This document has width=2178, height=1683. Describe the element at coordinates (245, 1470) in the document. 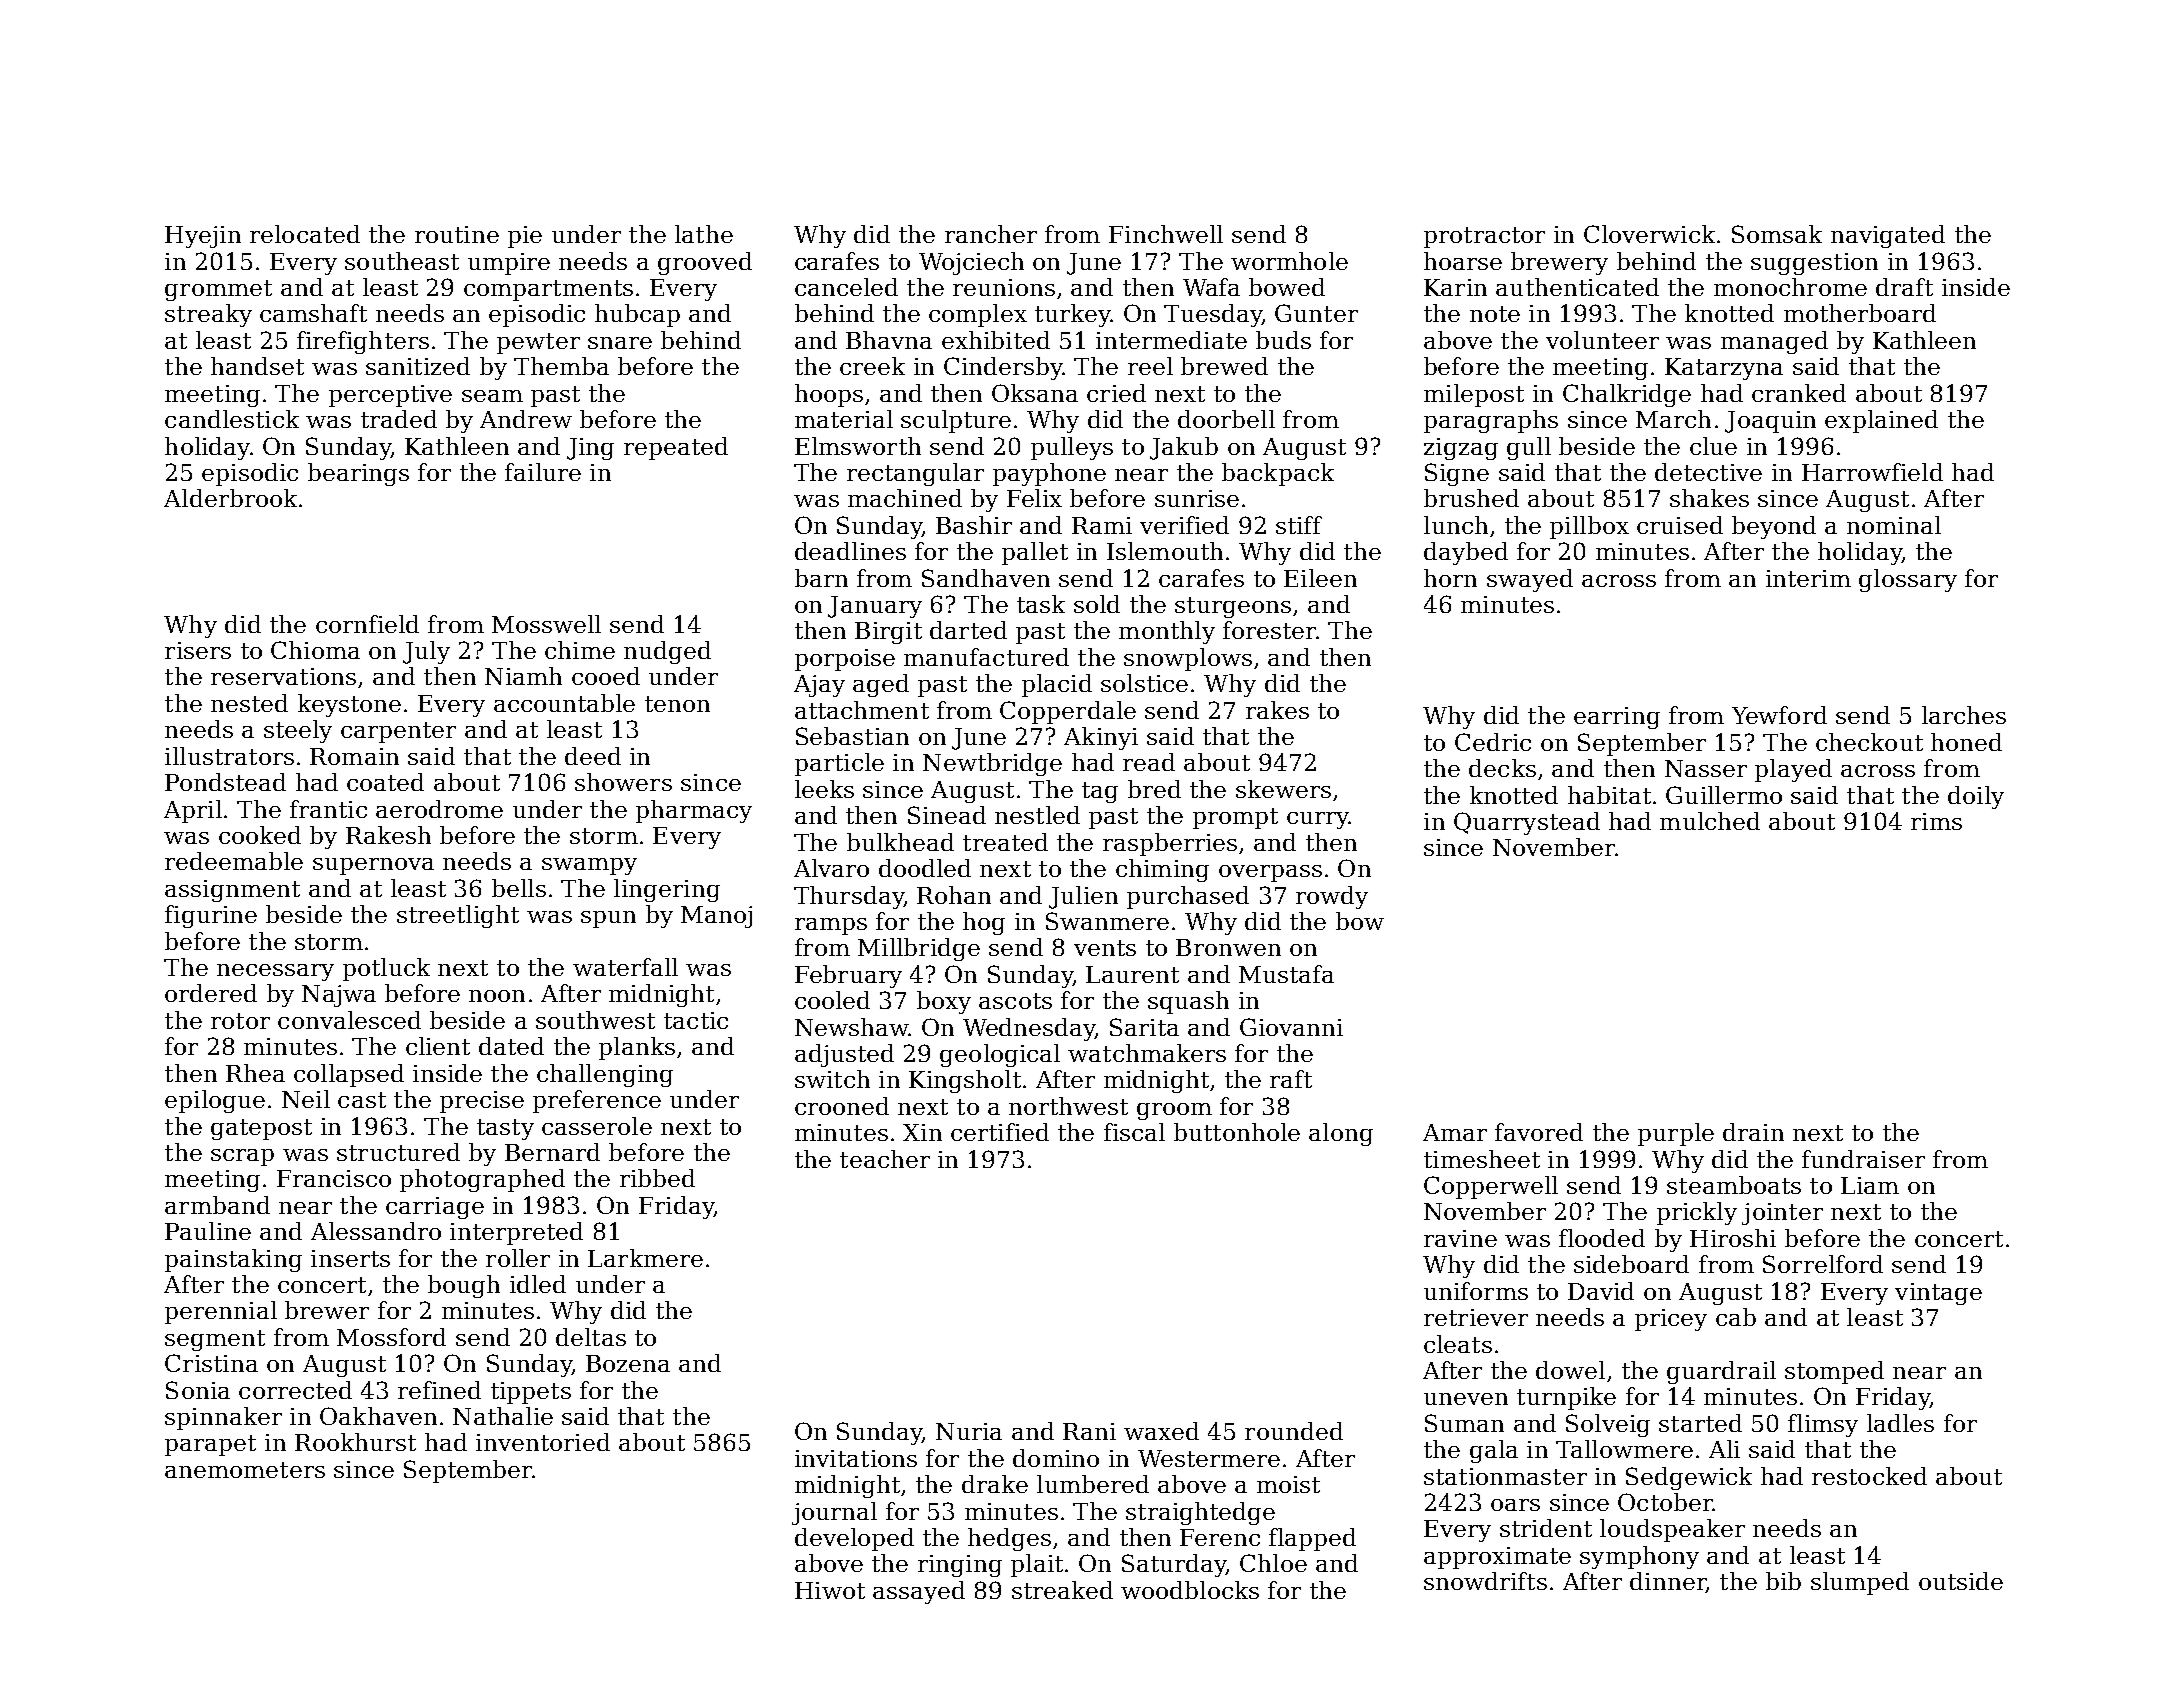

I see `anemometers` at that location.
